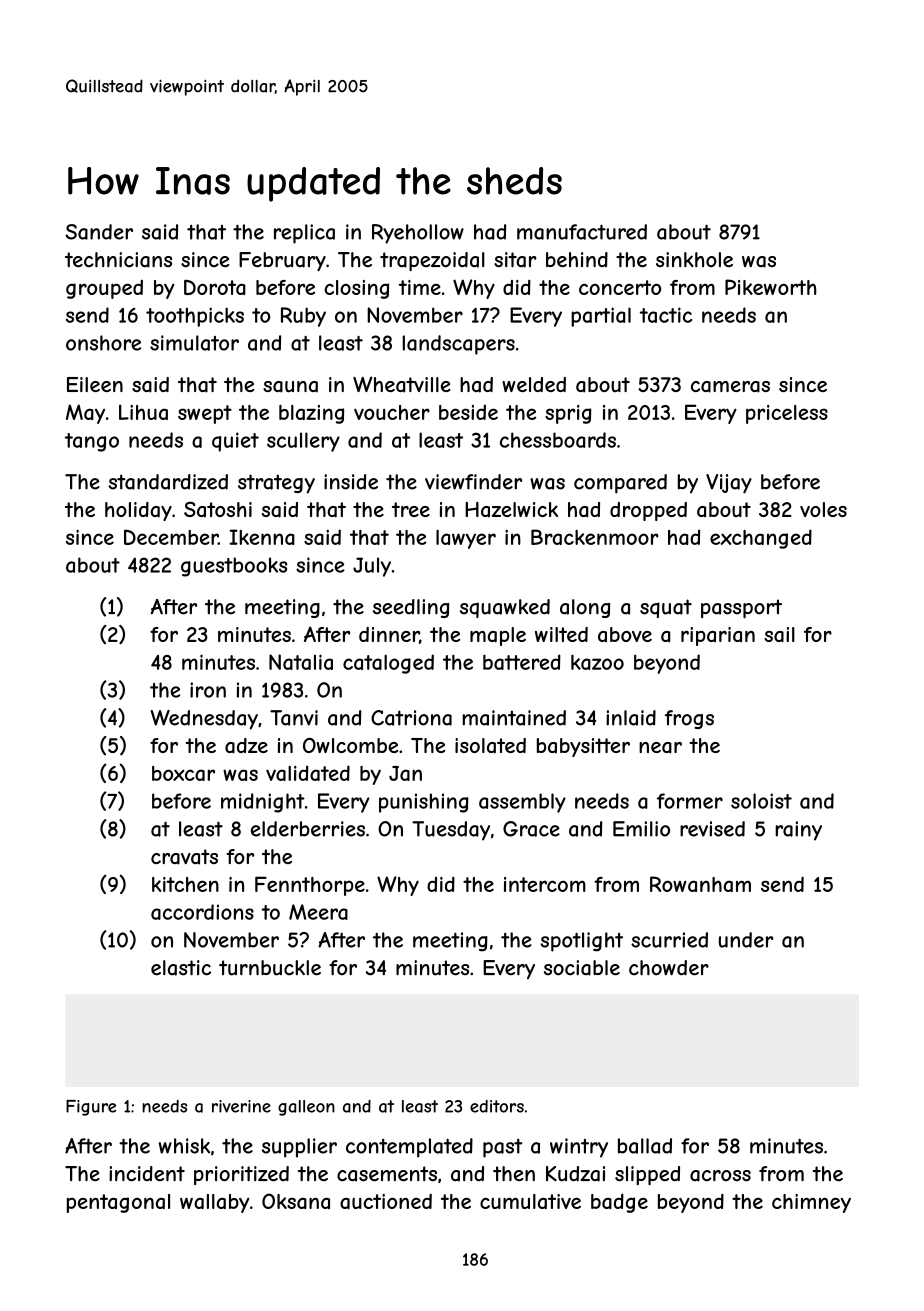 The height and width of the screenshot is (1311, 924). Describe the element at coordinates (296, 1201) in the screenshot. I see `Oksana` at that location.
